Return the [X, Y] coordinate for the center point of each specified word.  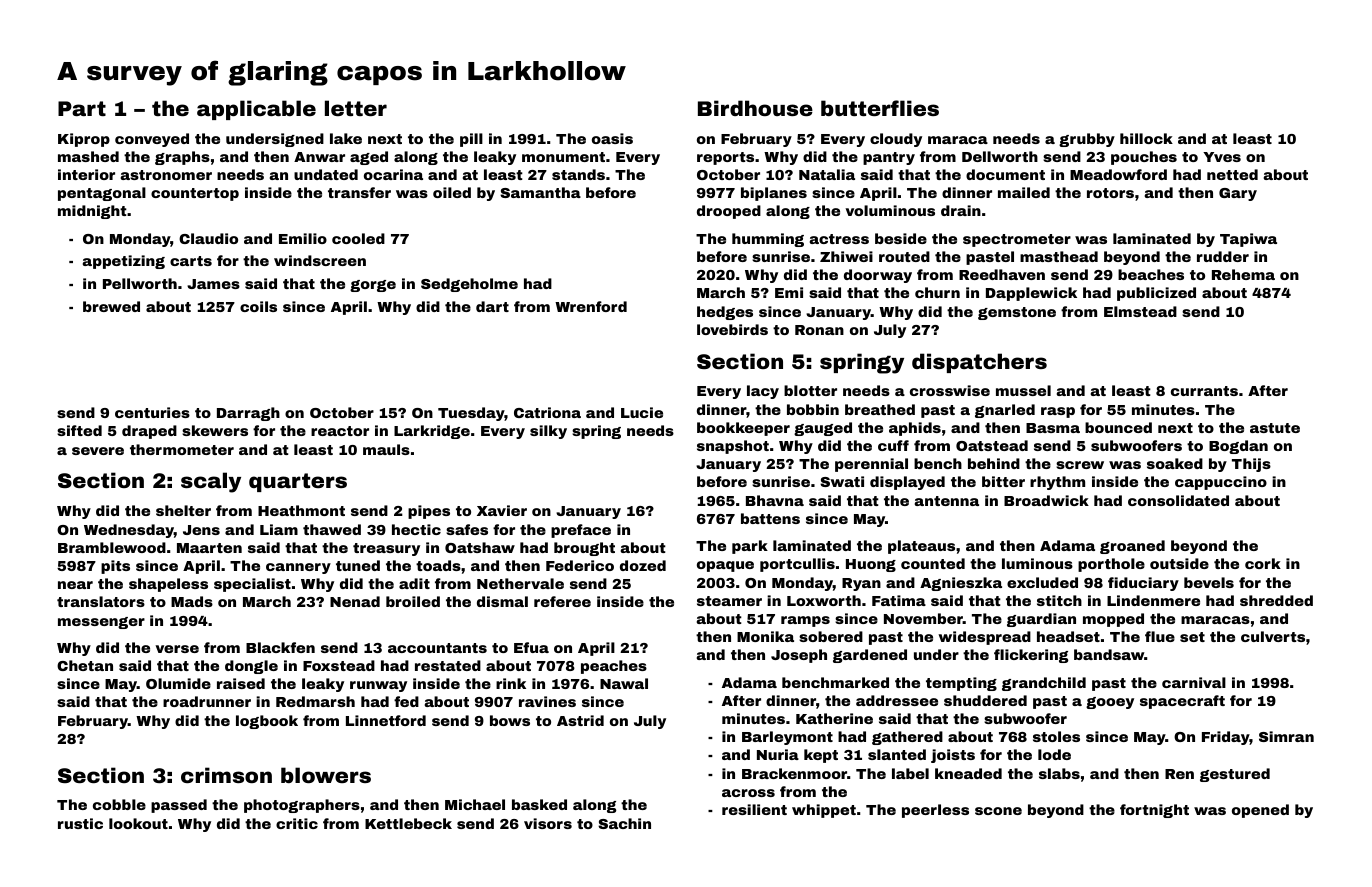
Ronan [819, 330]
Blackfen [280, 647]
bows [510, 720]
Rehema [1243, 274]
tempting [961, 684]
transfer [359, 192]
